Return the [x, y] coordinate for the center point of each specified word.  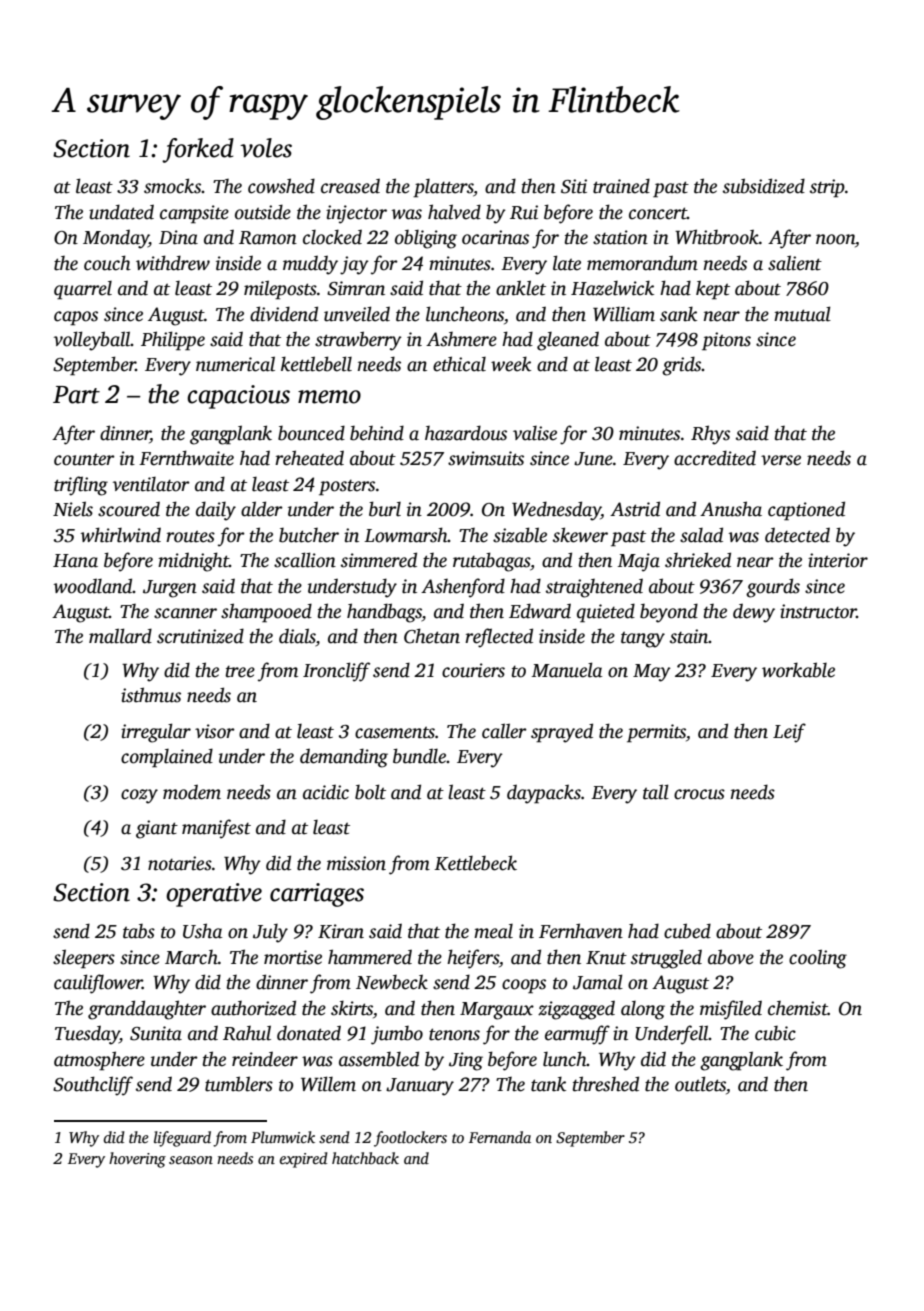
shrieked [698, 560]
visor [215, 731]
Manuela [567, 670]
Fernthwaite [186, 458]
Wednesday [556, 511]
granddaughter [147, 1010]
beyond [669, 613]
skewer [580, 535]
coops [524, 986]
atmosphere [99, 1061]
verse [781, 460]
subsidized [764, 186]
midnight [193, 562]
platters [443, 188]
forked [198, 150]
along [643, 1010]
